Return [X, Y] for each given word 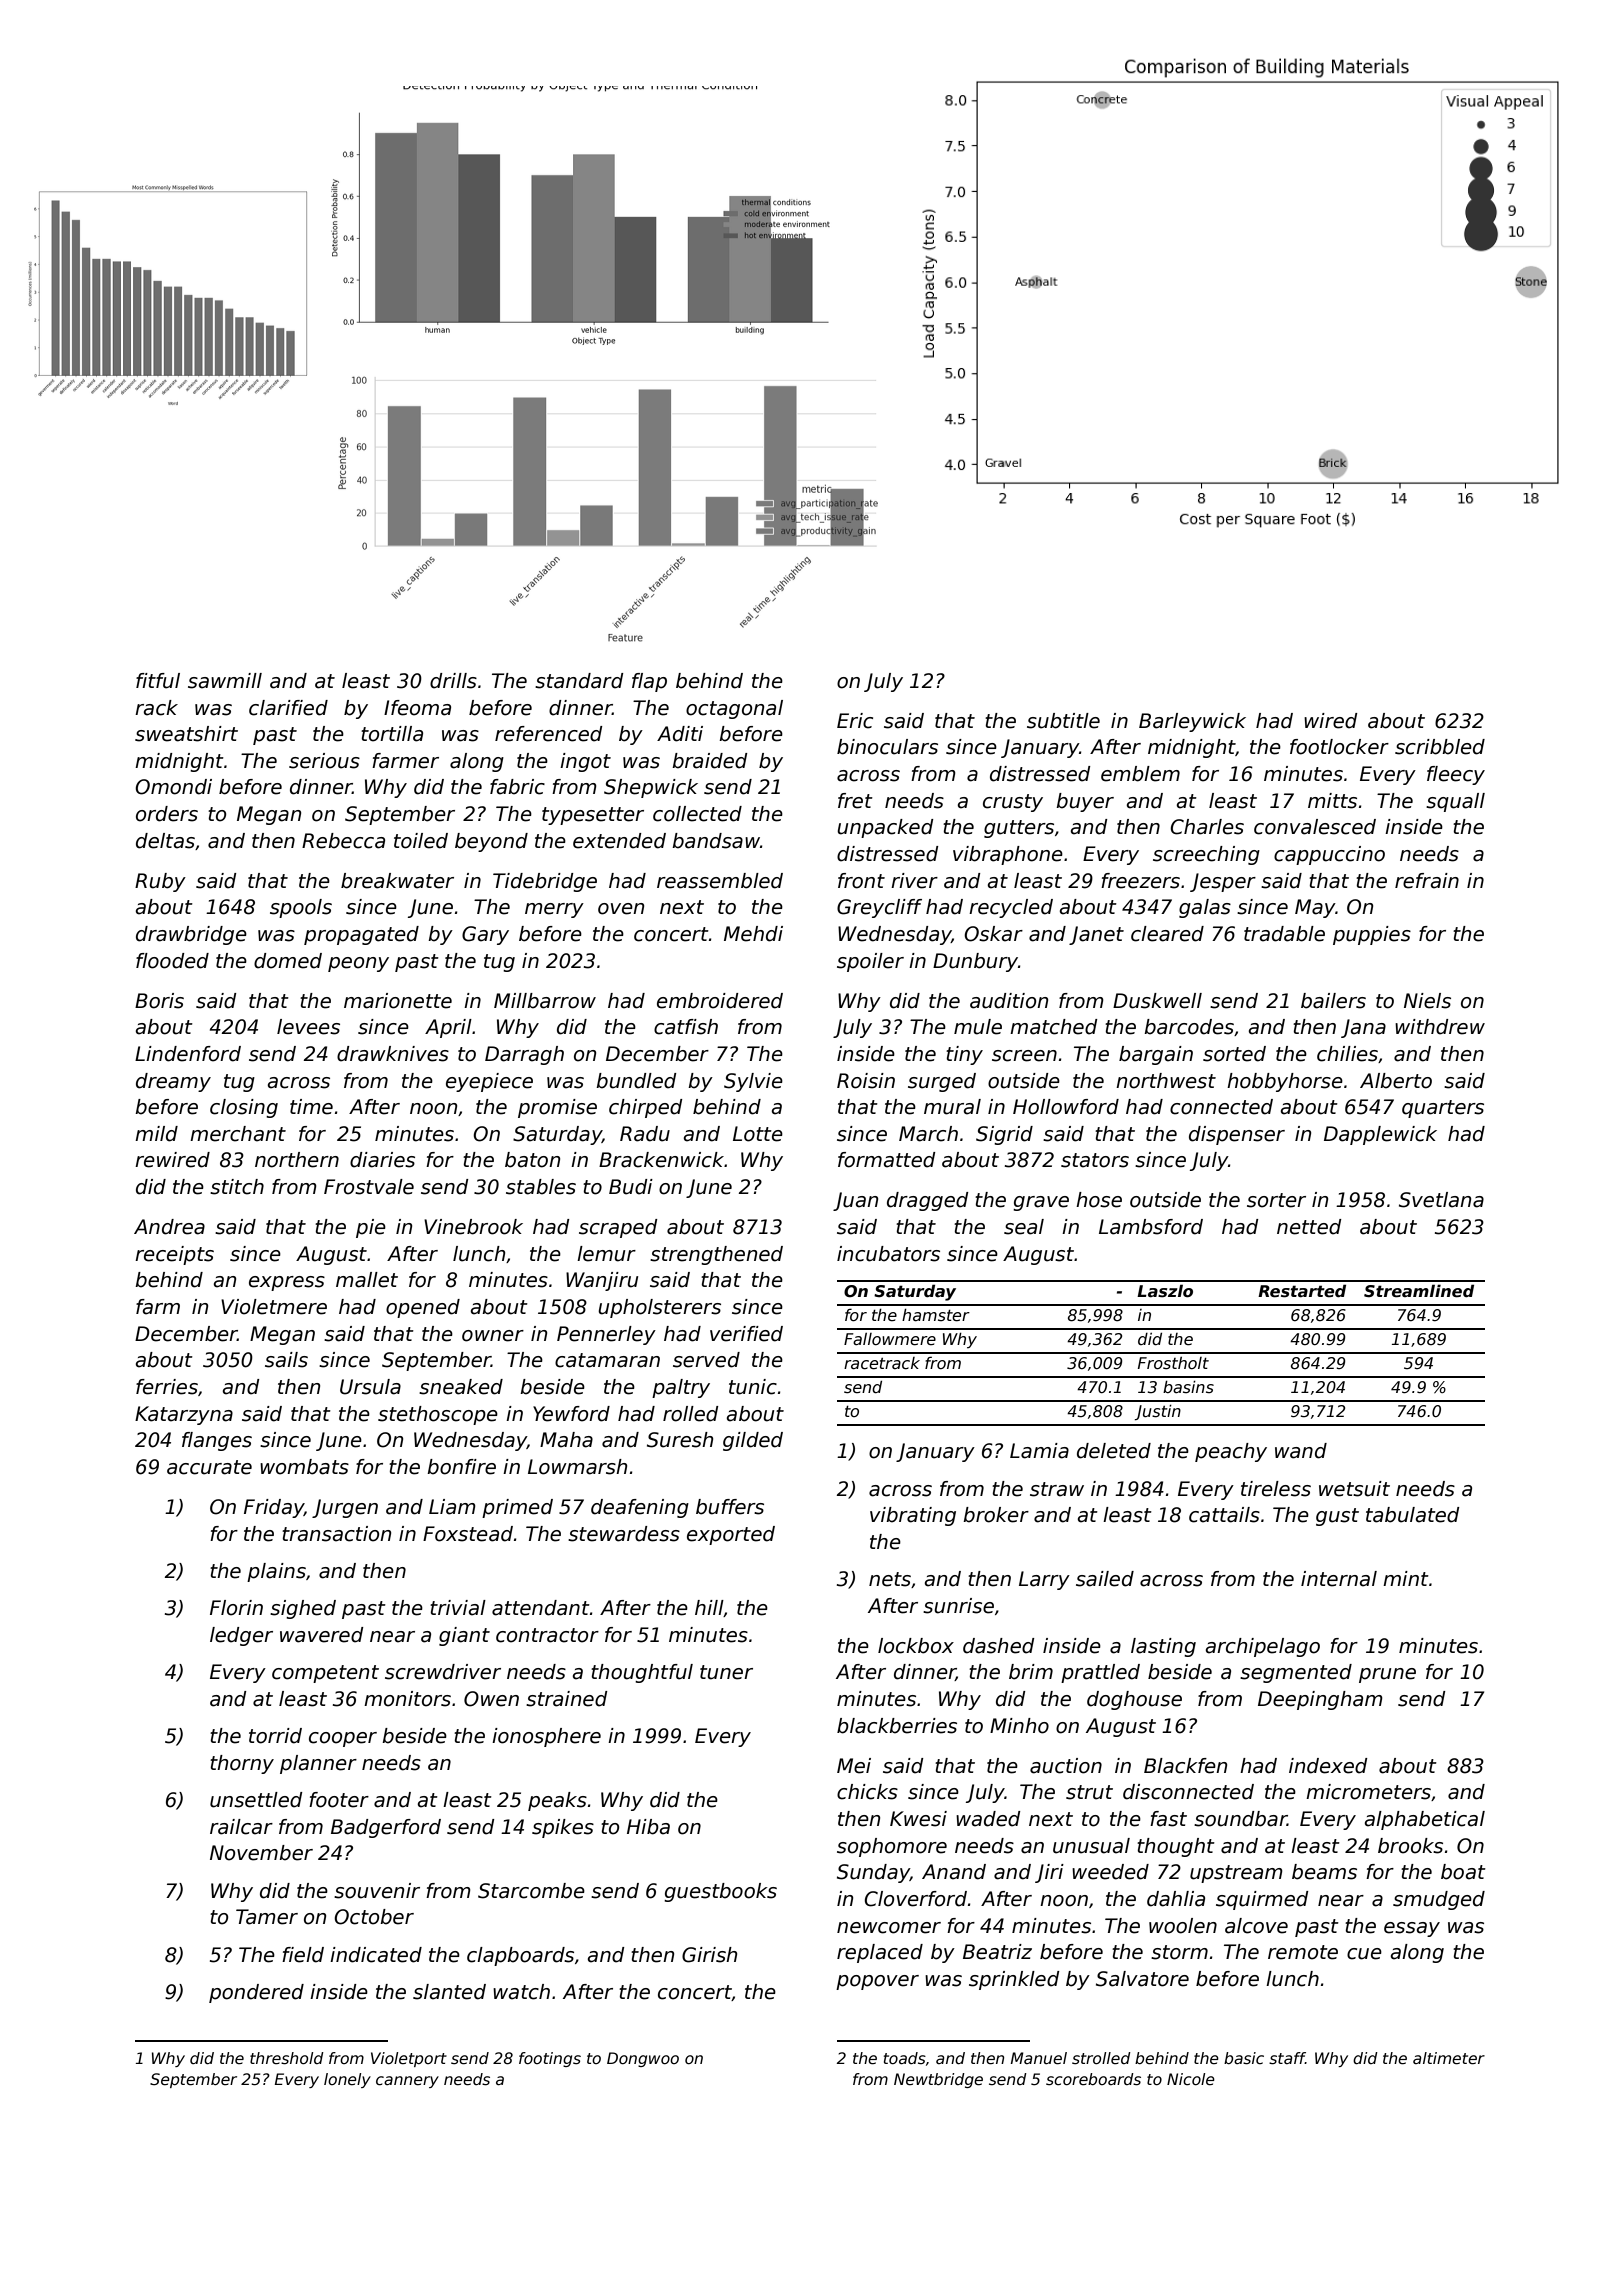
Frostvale [369, 1187]
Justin [1158, 1413]
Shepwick [651, 788]
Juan [855, 1201]
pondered [256, 1993]
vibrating [913, 1516]
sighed [303, 1609]
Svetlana [1441, 1200]
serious [324, 761]
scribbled [1440, 747]
